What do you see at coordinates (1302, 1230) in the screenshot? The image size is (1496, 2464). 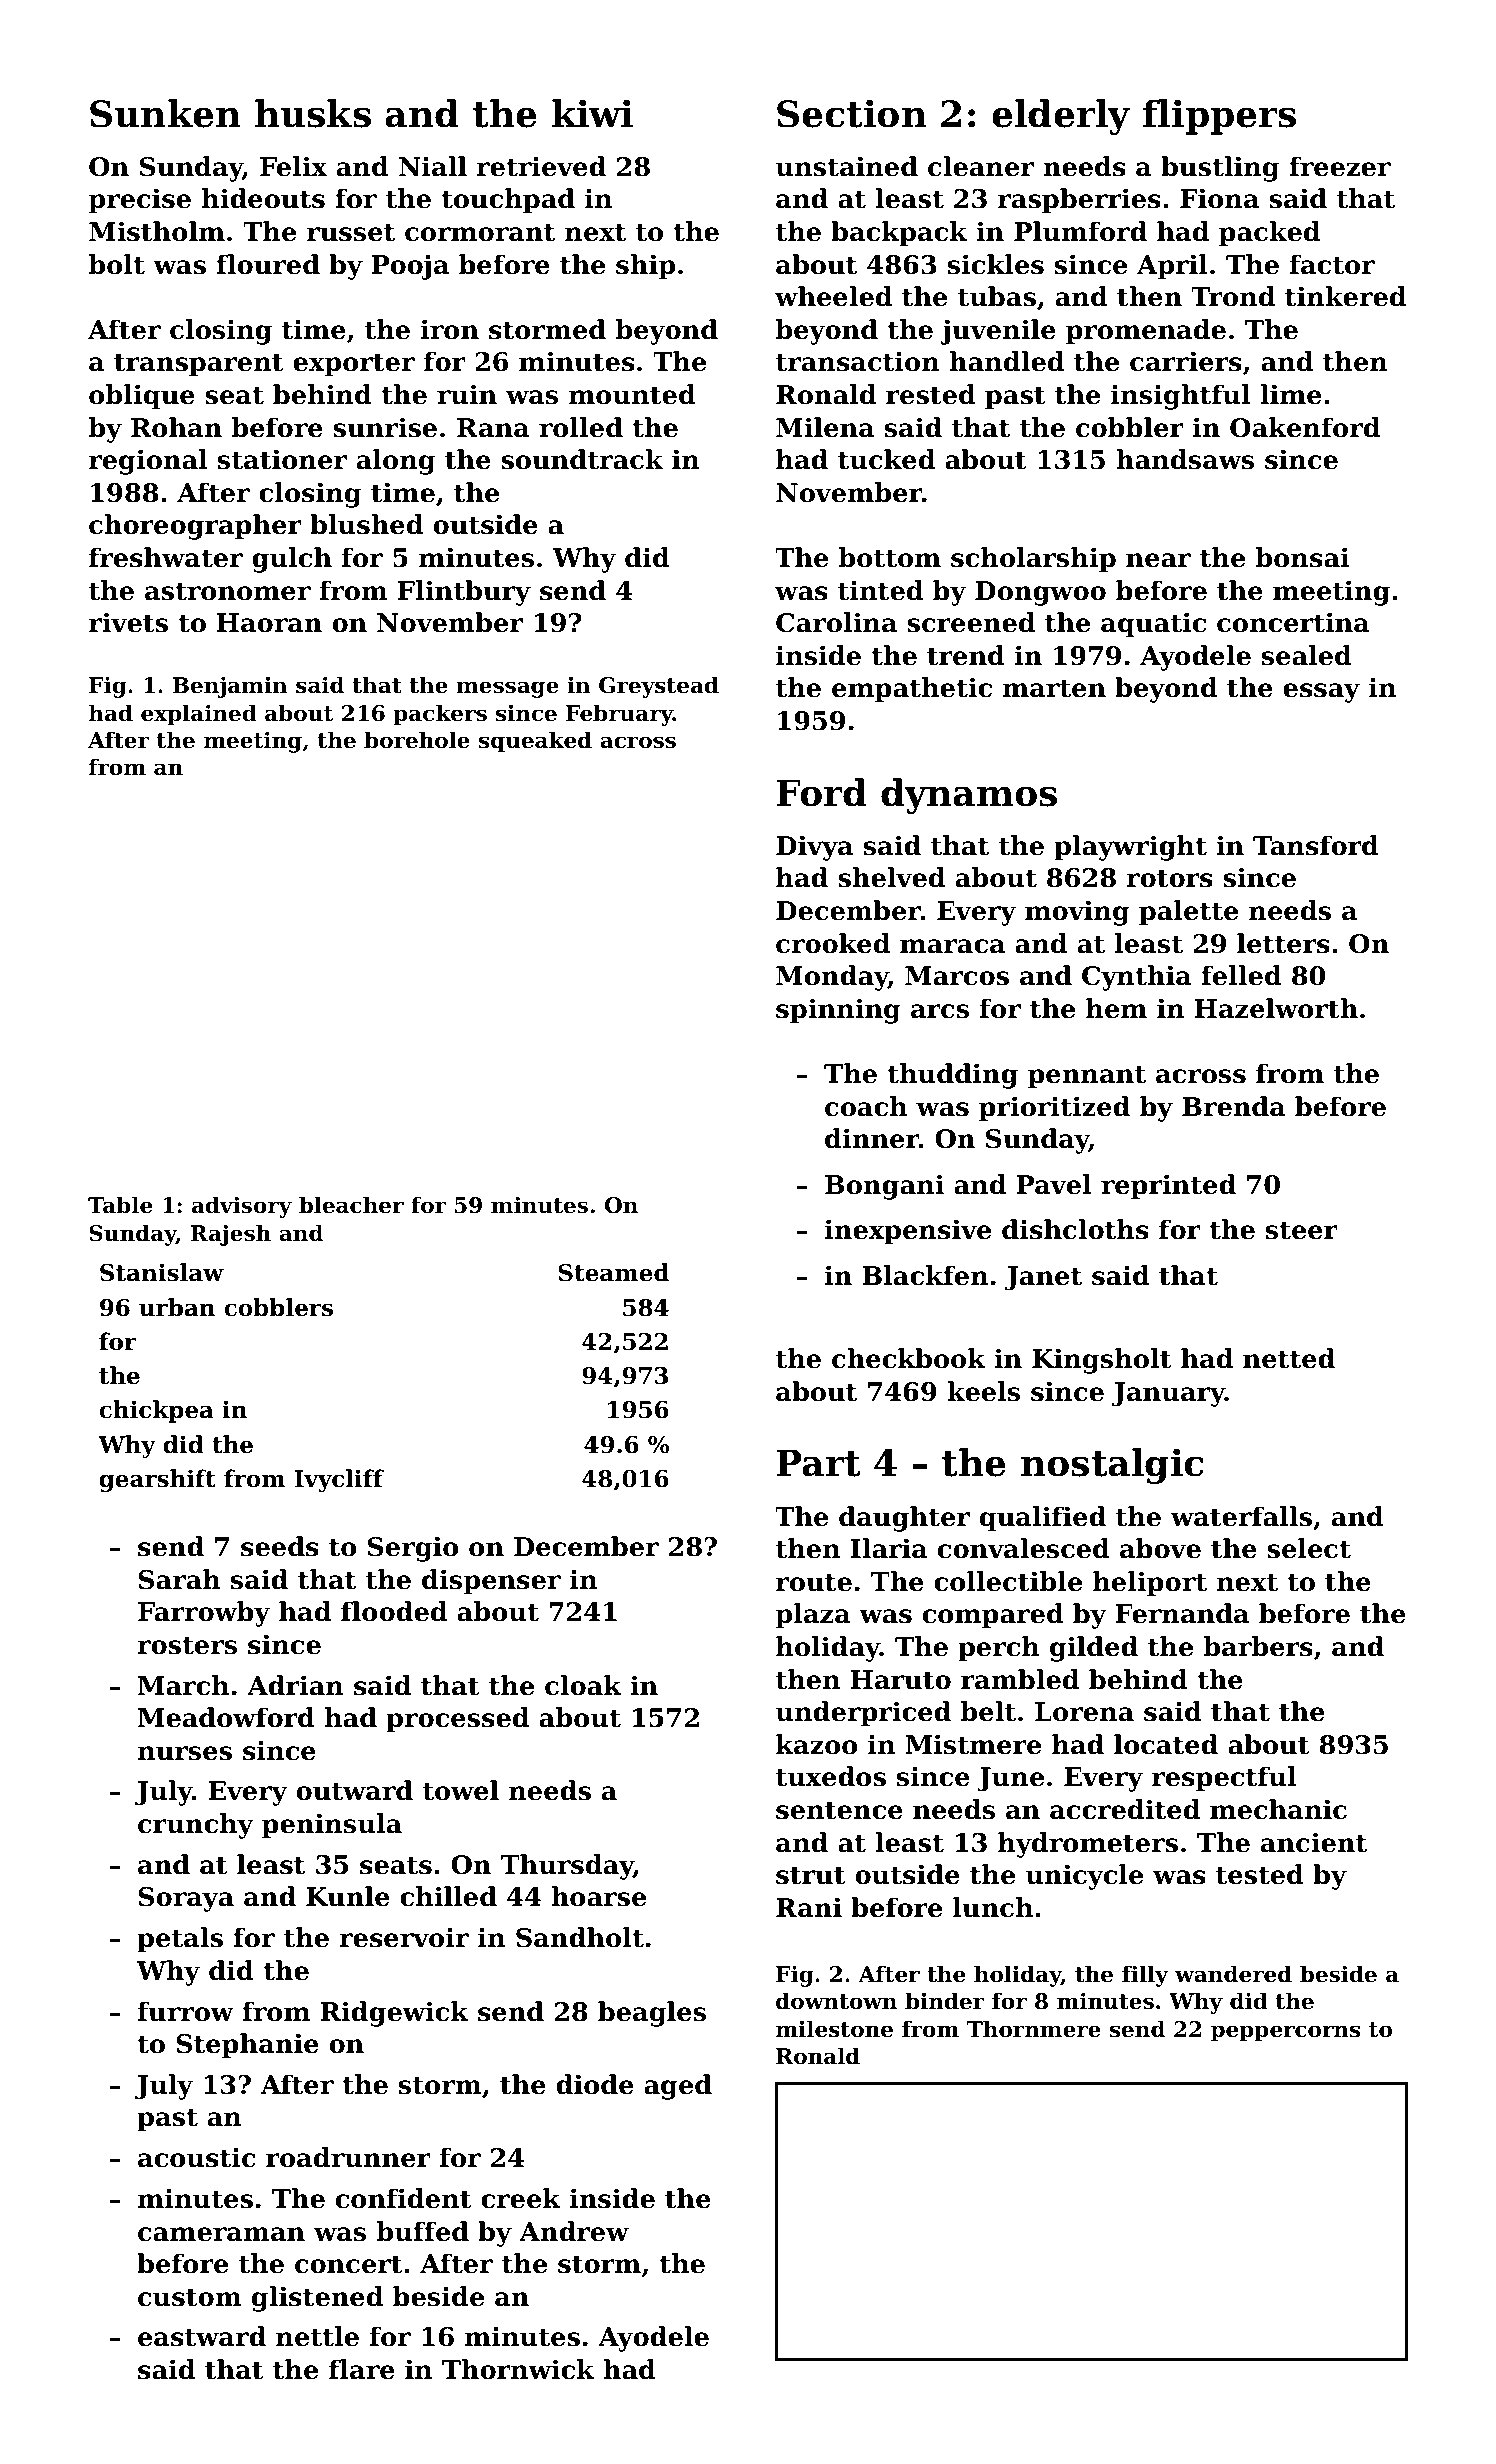 I see `steer` at bounding box center [1302, 1230].
